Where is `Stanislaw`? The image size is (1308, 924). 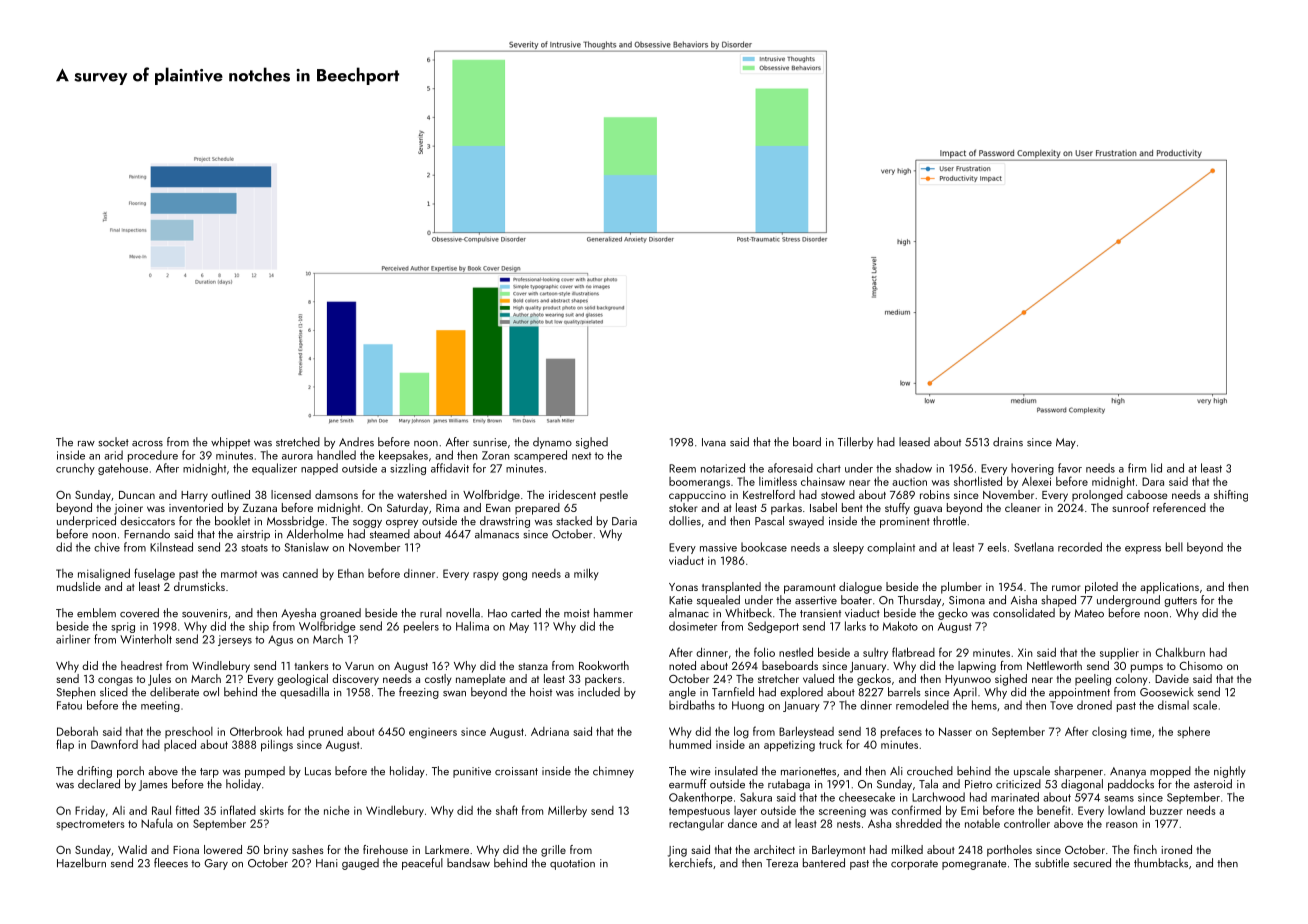
Stanislaw is located at coordinates (306, 547).
